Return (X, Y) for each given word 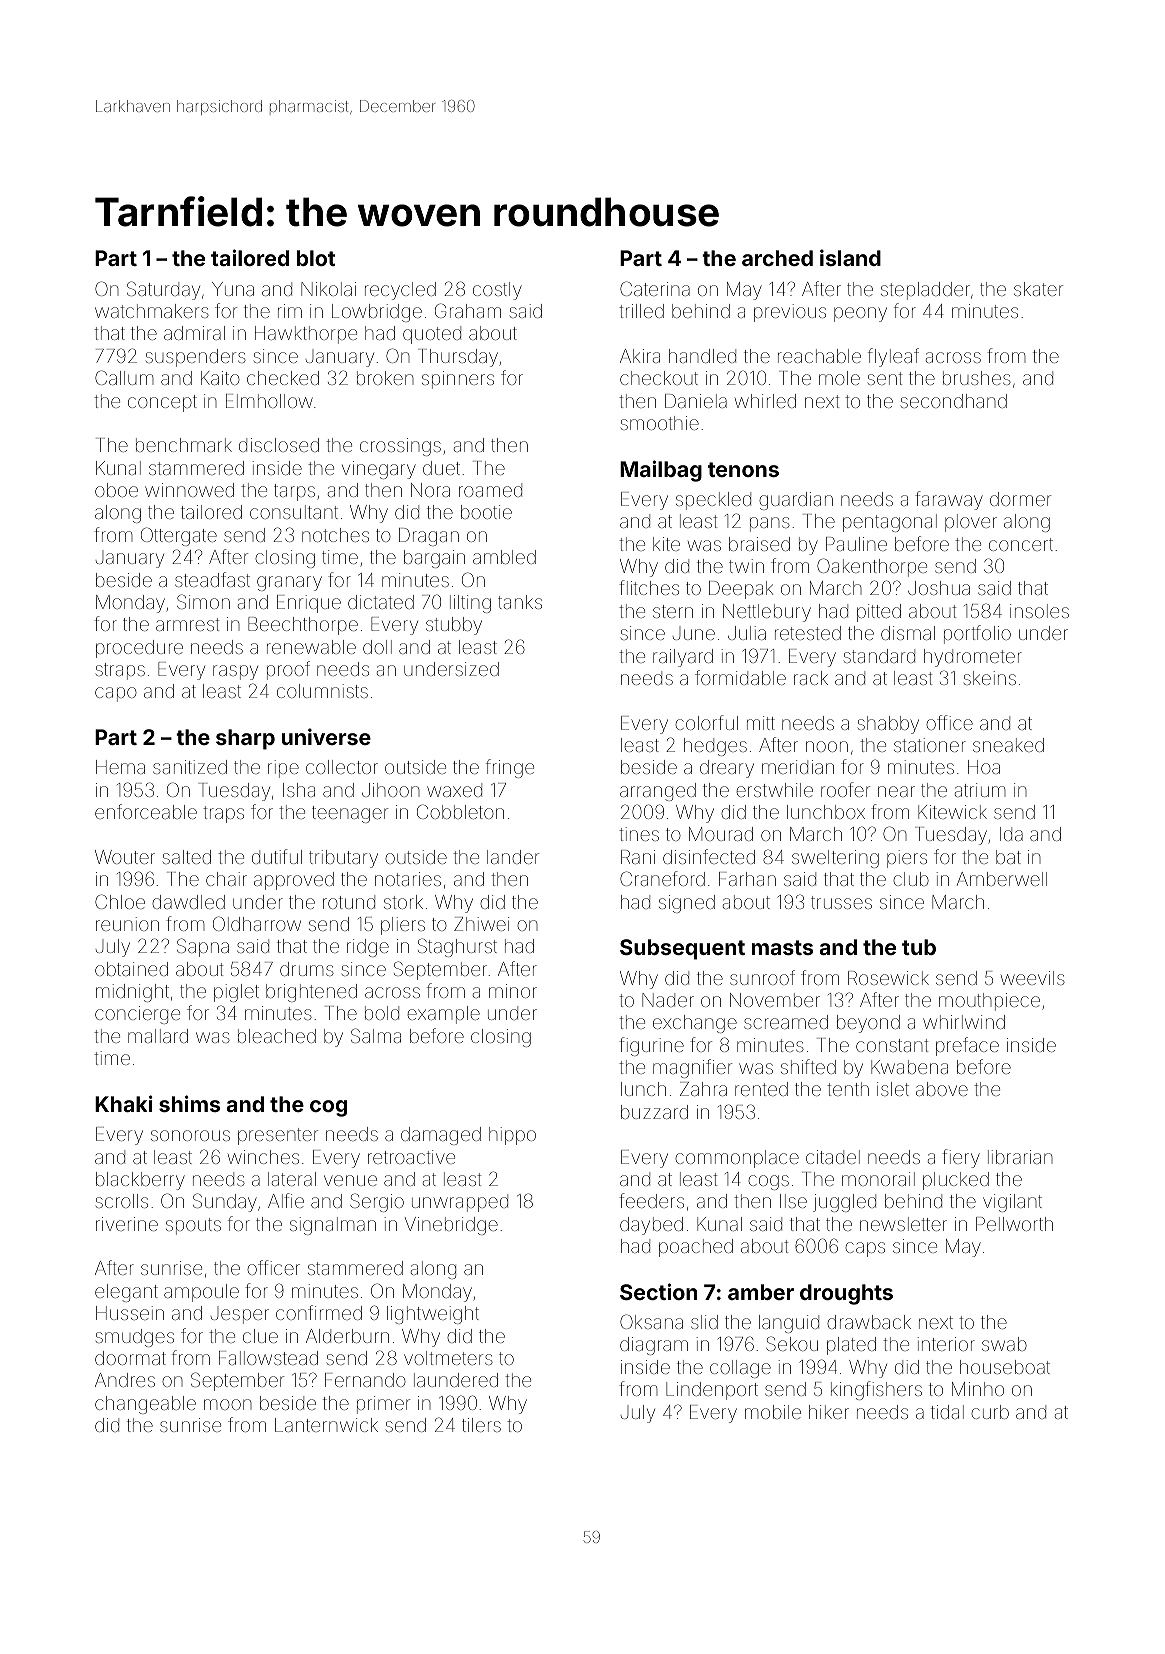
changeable (145, 1405)
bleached (277, 1036)
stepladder (925, 291)
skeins (990, 678)
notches (335, 535)
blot (316, 258)
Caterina (655, 288)
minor (513, 991)
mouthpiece (989, 1002)
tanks (520, 602)
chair (226, 879)
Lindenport (712, 1391)
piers (907, 859)
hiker (829, 1412)
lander (513, 857)
